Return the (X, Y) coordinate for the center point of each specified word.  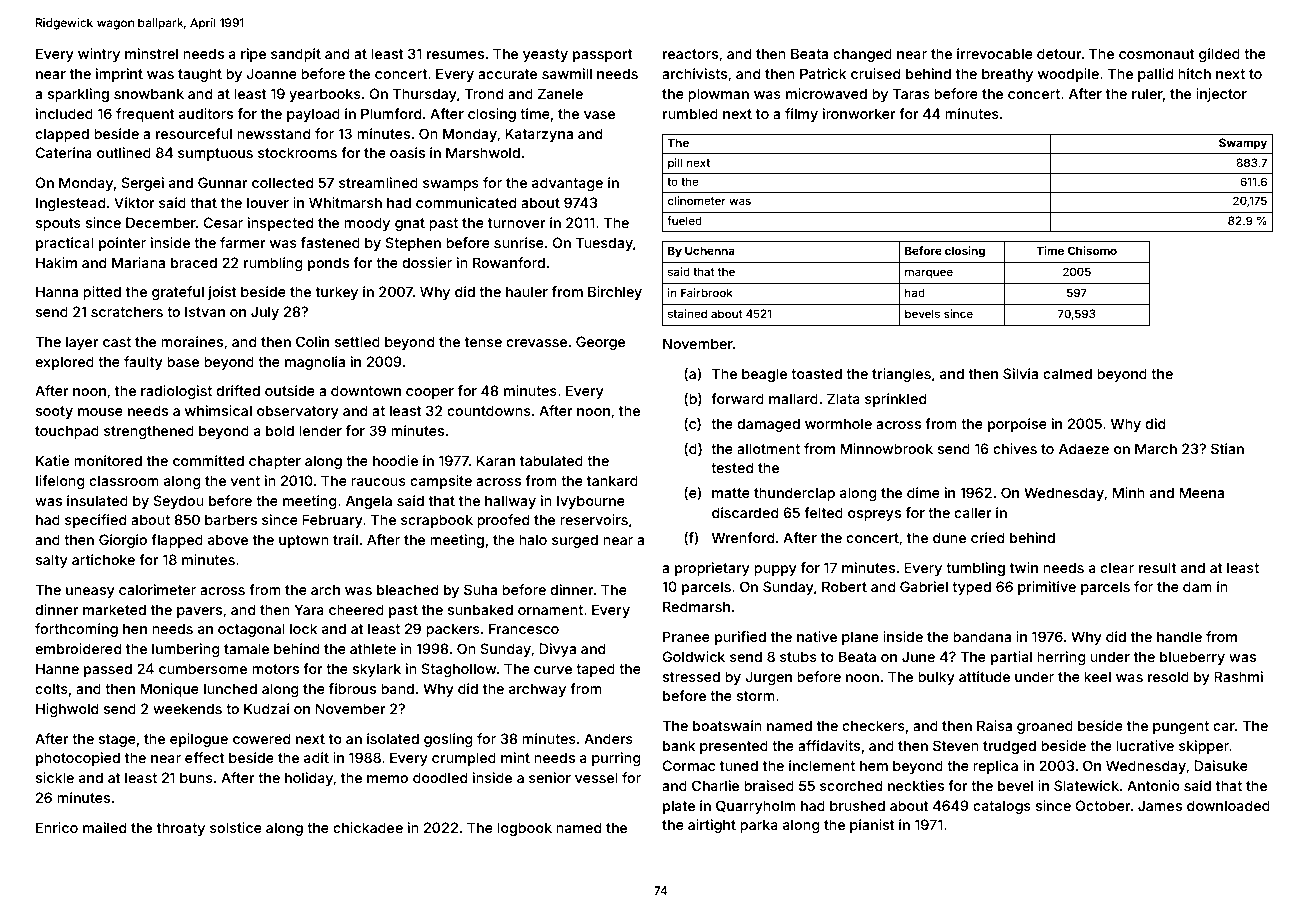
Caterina (63, 152)
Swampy (1243, 144)
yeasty (545, 55)
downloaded (1228, 805)
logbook (524, 829)
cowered (261, 738)
